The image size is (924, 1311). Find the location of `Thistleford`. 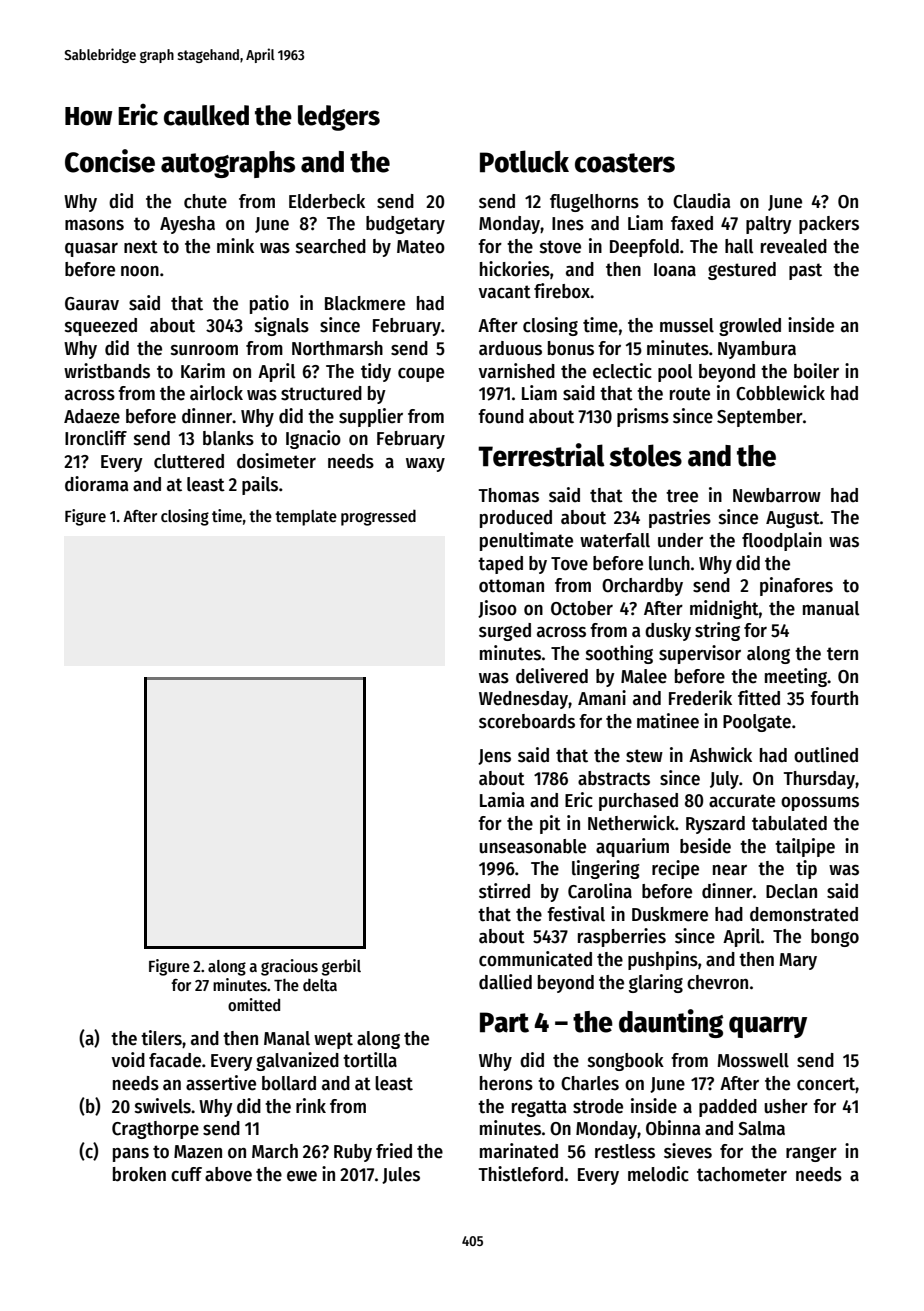

Thistleford is located at coordinates (521, 1174).
